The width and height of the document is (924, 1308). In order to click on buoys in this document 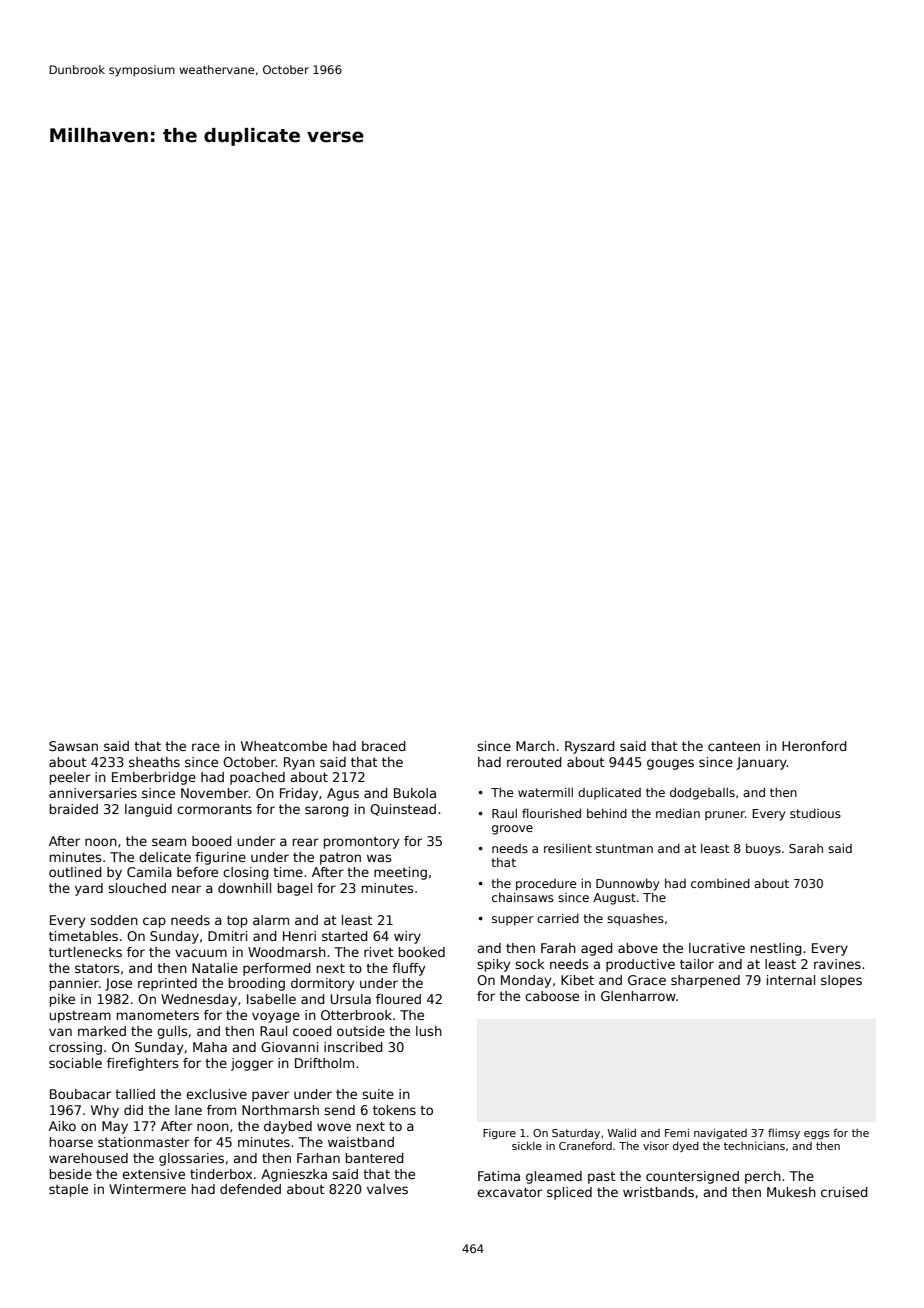, I will do `click(763, 849)`.
